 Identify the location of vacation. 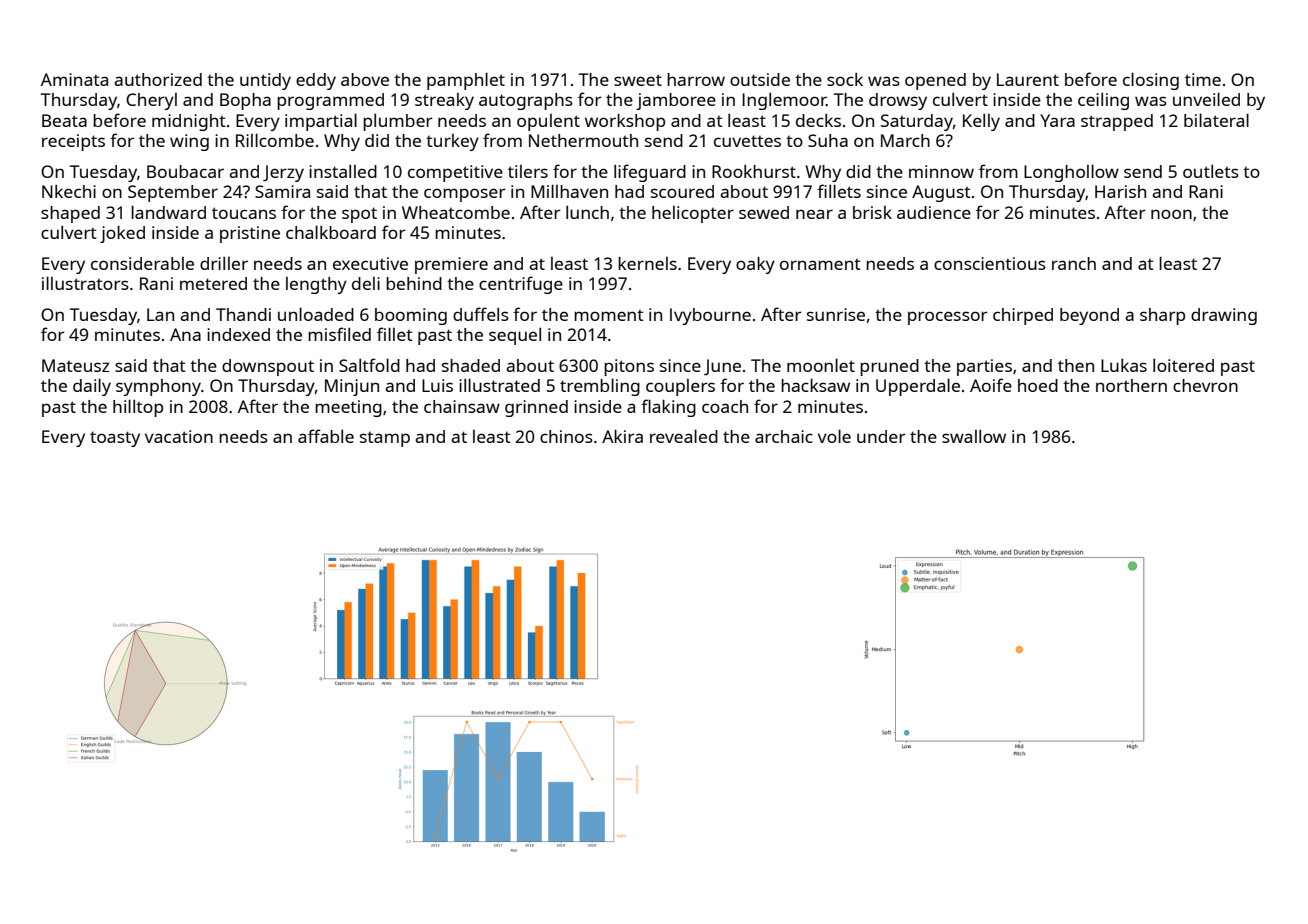
(179, 436).
